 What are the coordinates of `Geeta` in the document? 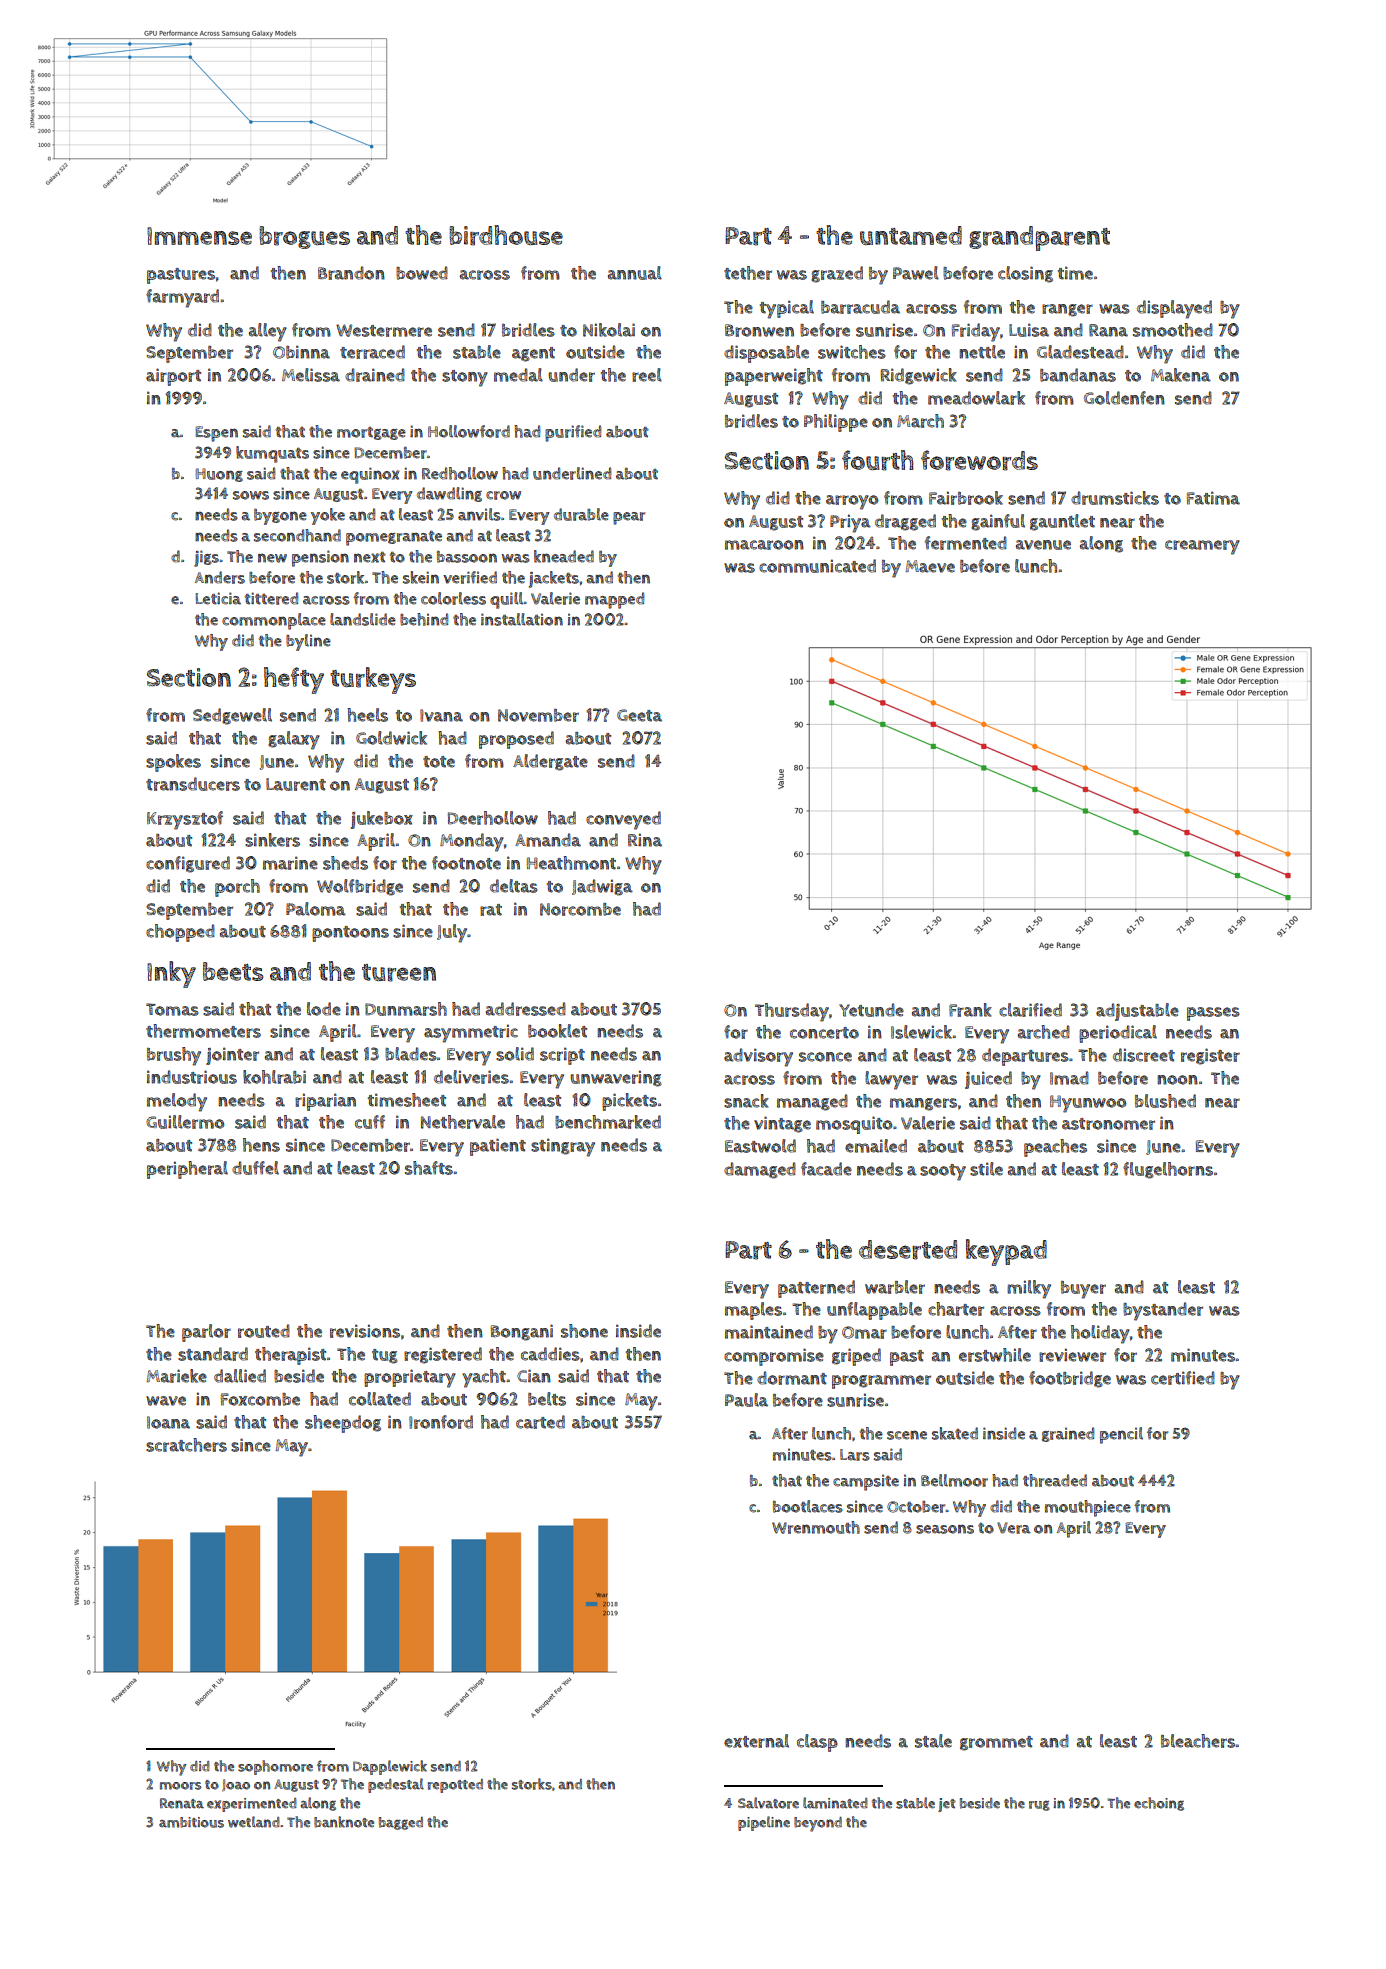 It's located at (639, 715).
